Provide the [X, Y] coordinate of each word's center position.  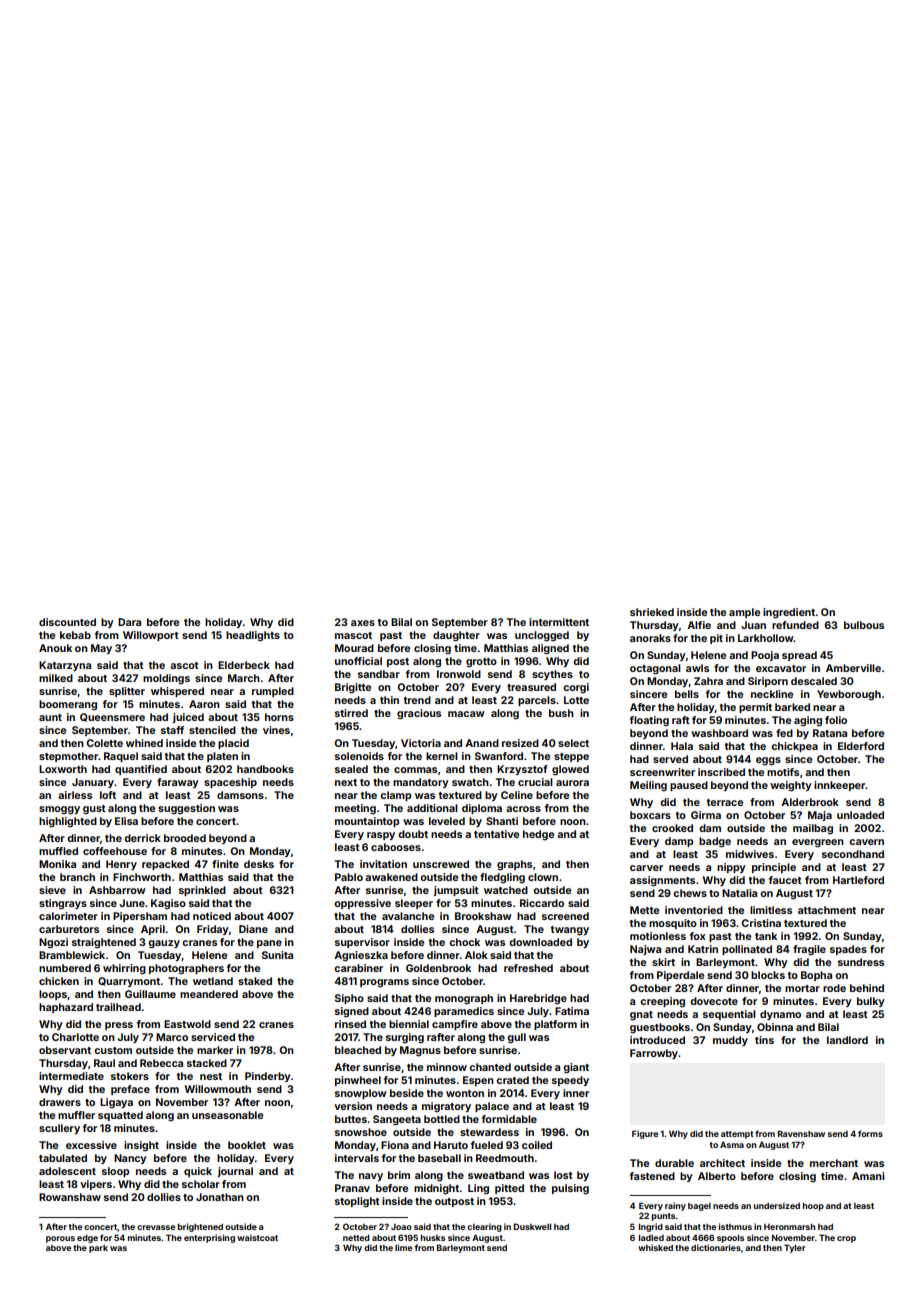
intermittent [559, 622]
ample [744, 613]
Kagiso [168, 904]
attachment [827, 910]
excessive [91, 1145]
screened [565, 916]
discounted [67, 622]
